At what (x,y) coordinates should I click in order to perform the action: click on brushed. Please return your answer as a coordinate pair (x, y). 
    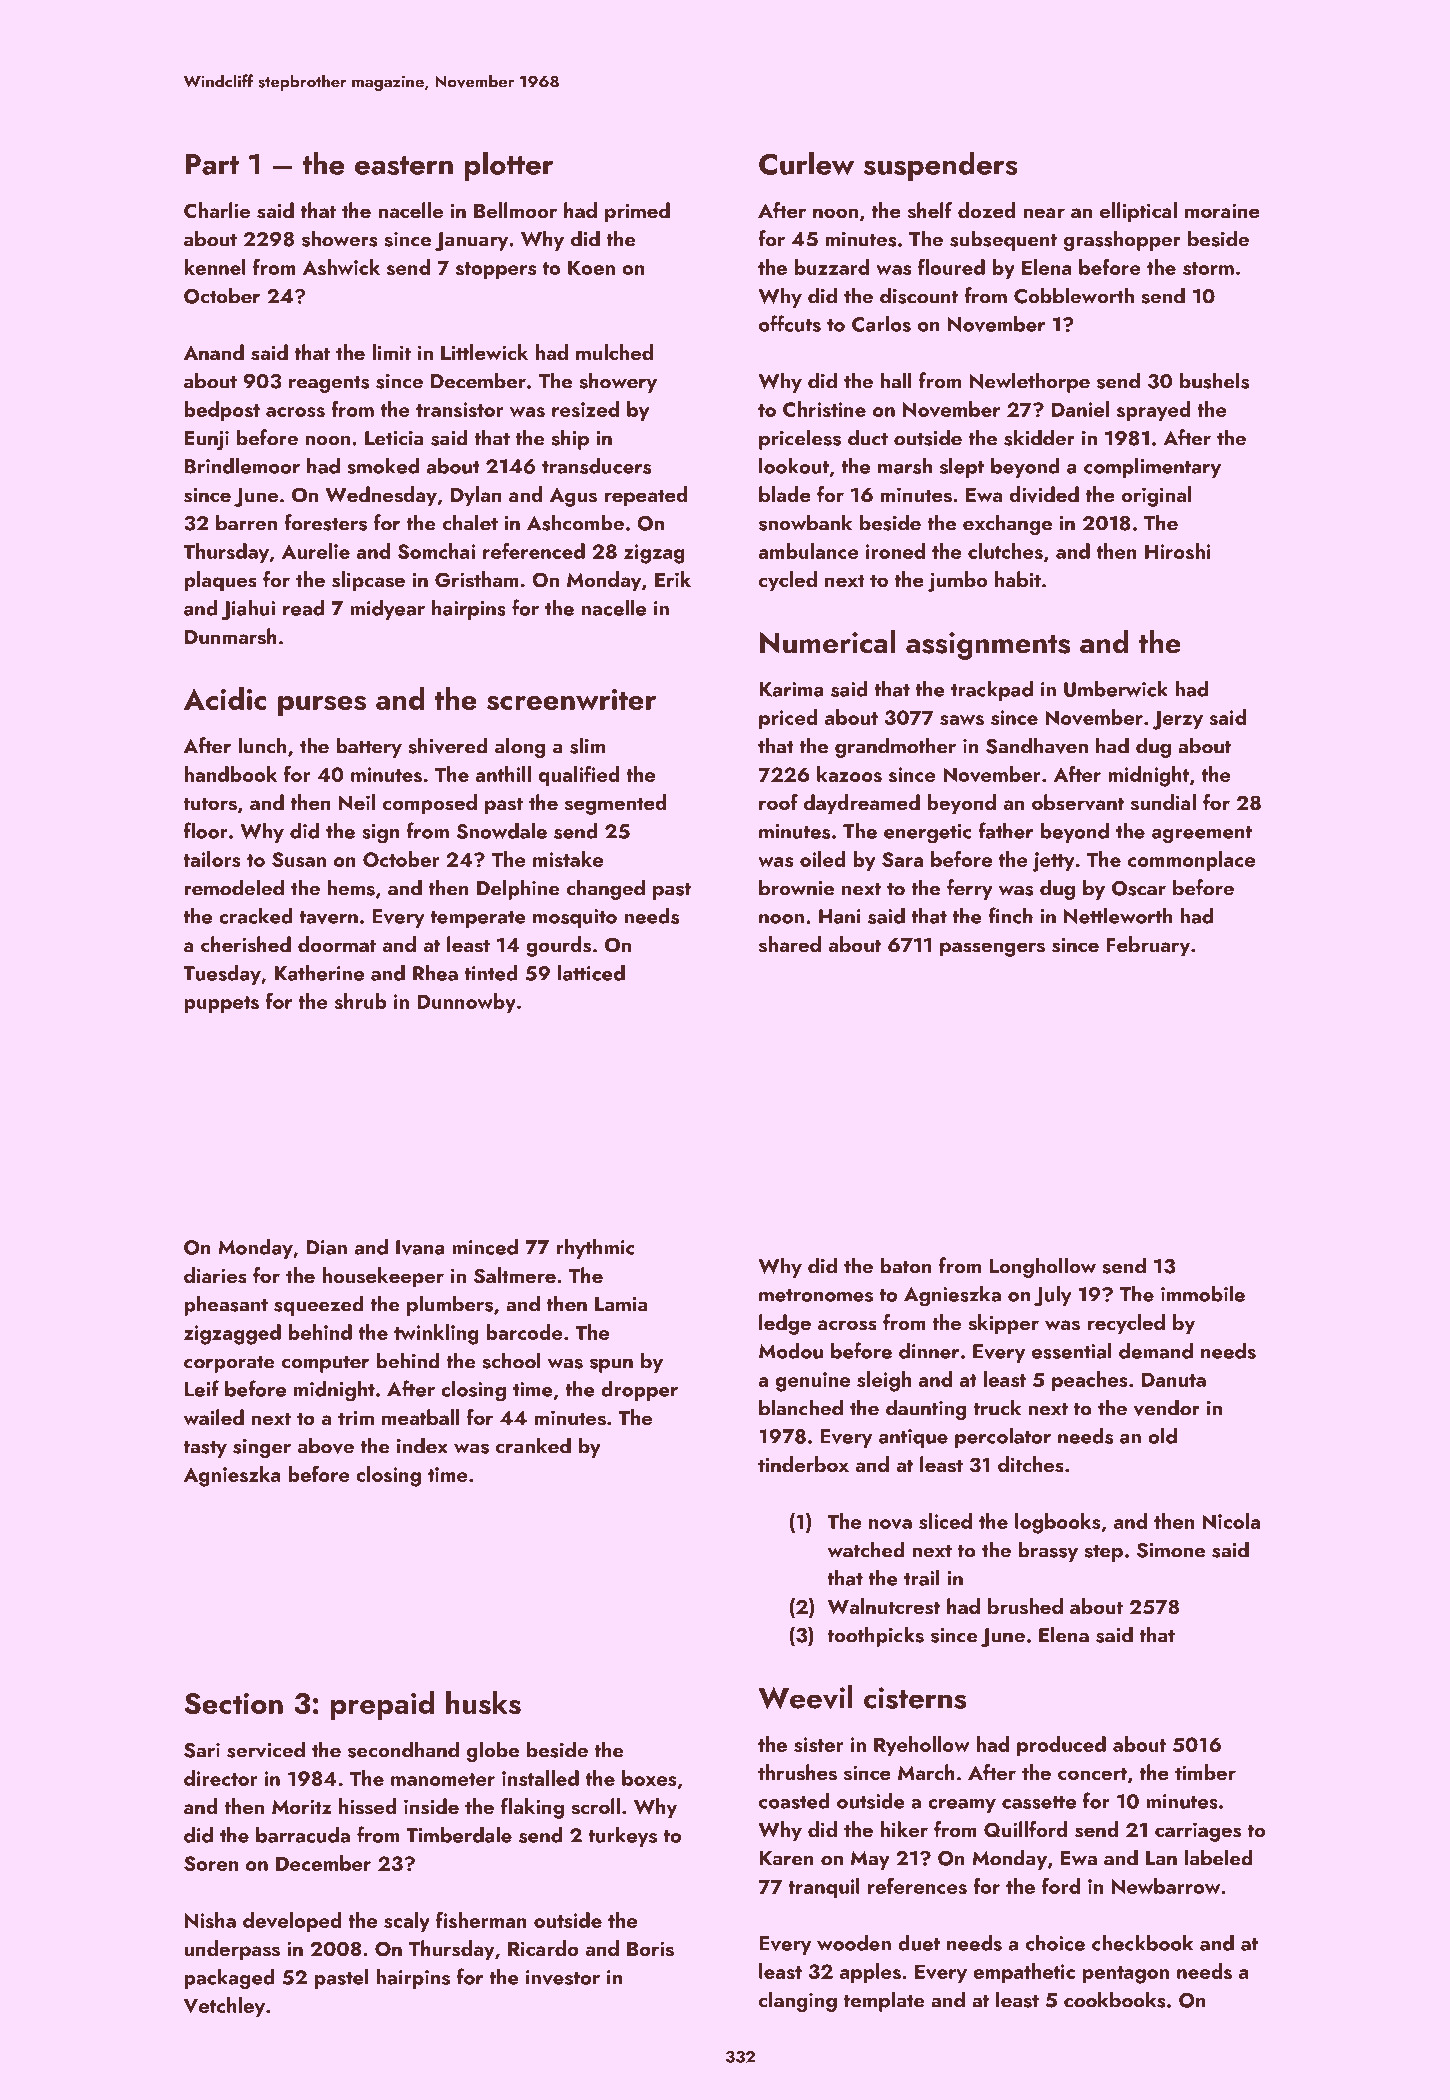
    Looking at the image, I should click on (1025, 1606).
